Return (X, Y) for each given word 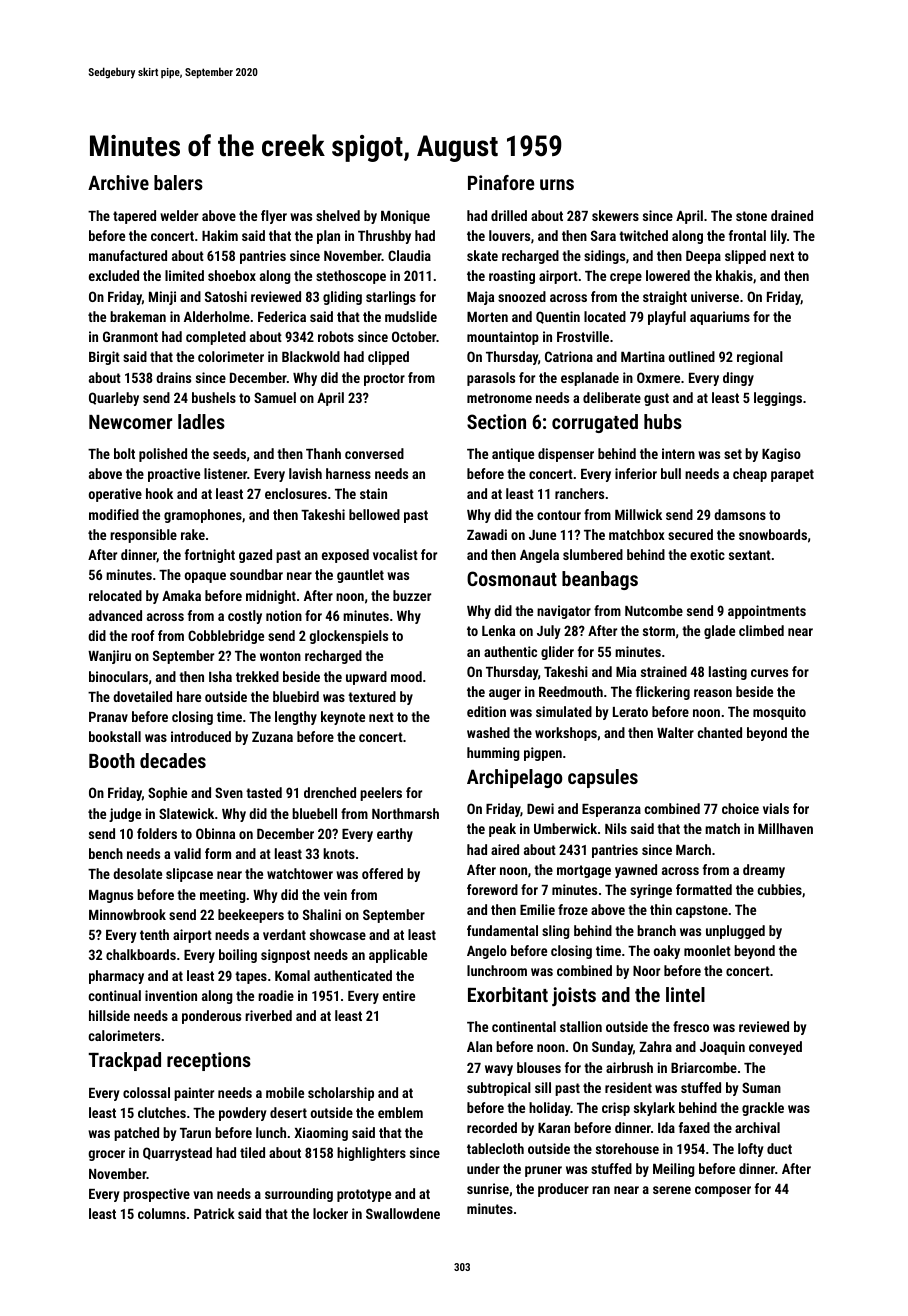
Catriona (569, 356)
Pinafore (501, 182)
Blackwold (311, 356)
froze (573, 909)
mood (406, 676)
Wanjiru (109, 657)
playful (667, 318)
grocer (106, 1155)
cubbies (780, 889)
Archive (118, 182)
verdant (284, 934)
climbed (761, 630)
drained (792, 215)
